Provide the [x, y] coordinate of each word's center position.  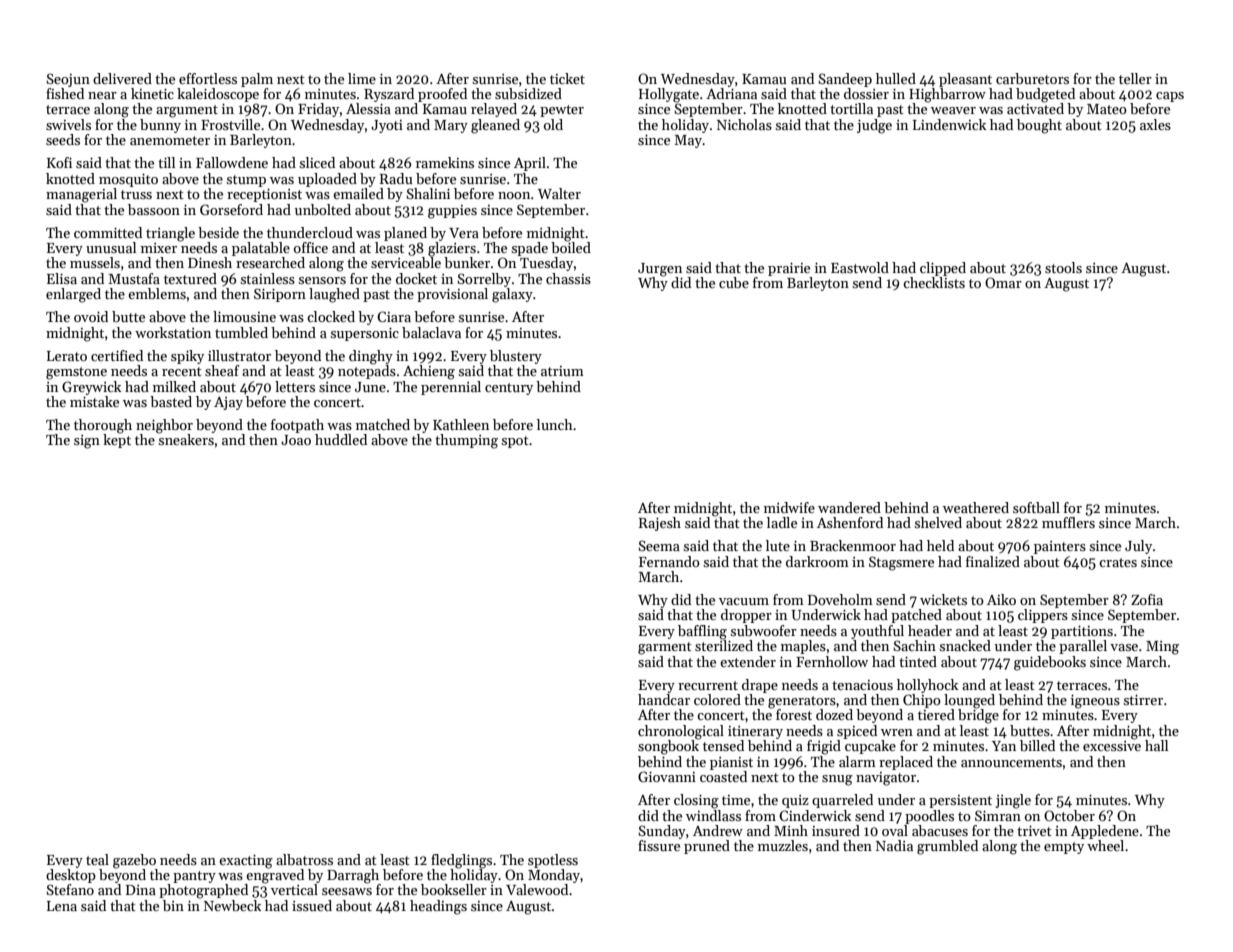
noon [514, 195]
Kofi [59, 162]
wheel [1105, 845]
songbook [668, 747]
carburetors [1032, 78]
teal [97, 859]
